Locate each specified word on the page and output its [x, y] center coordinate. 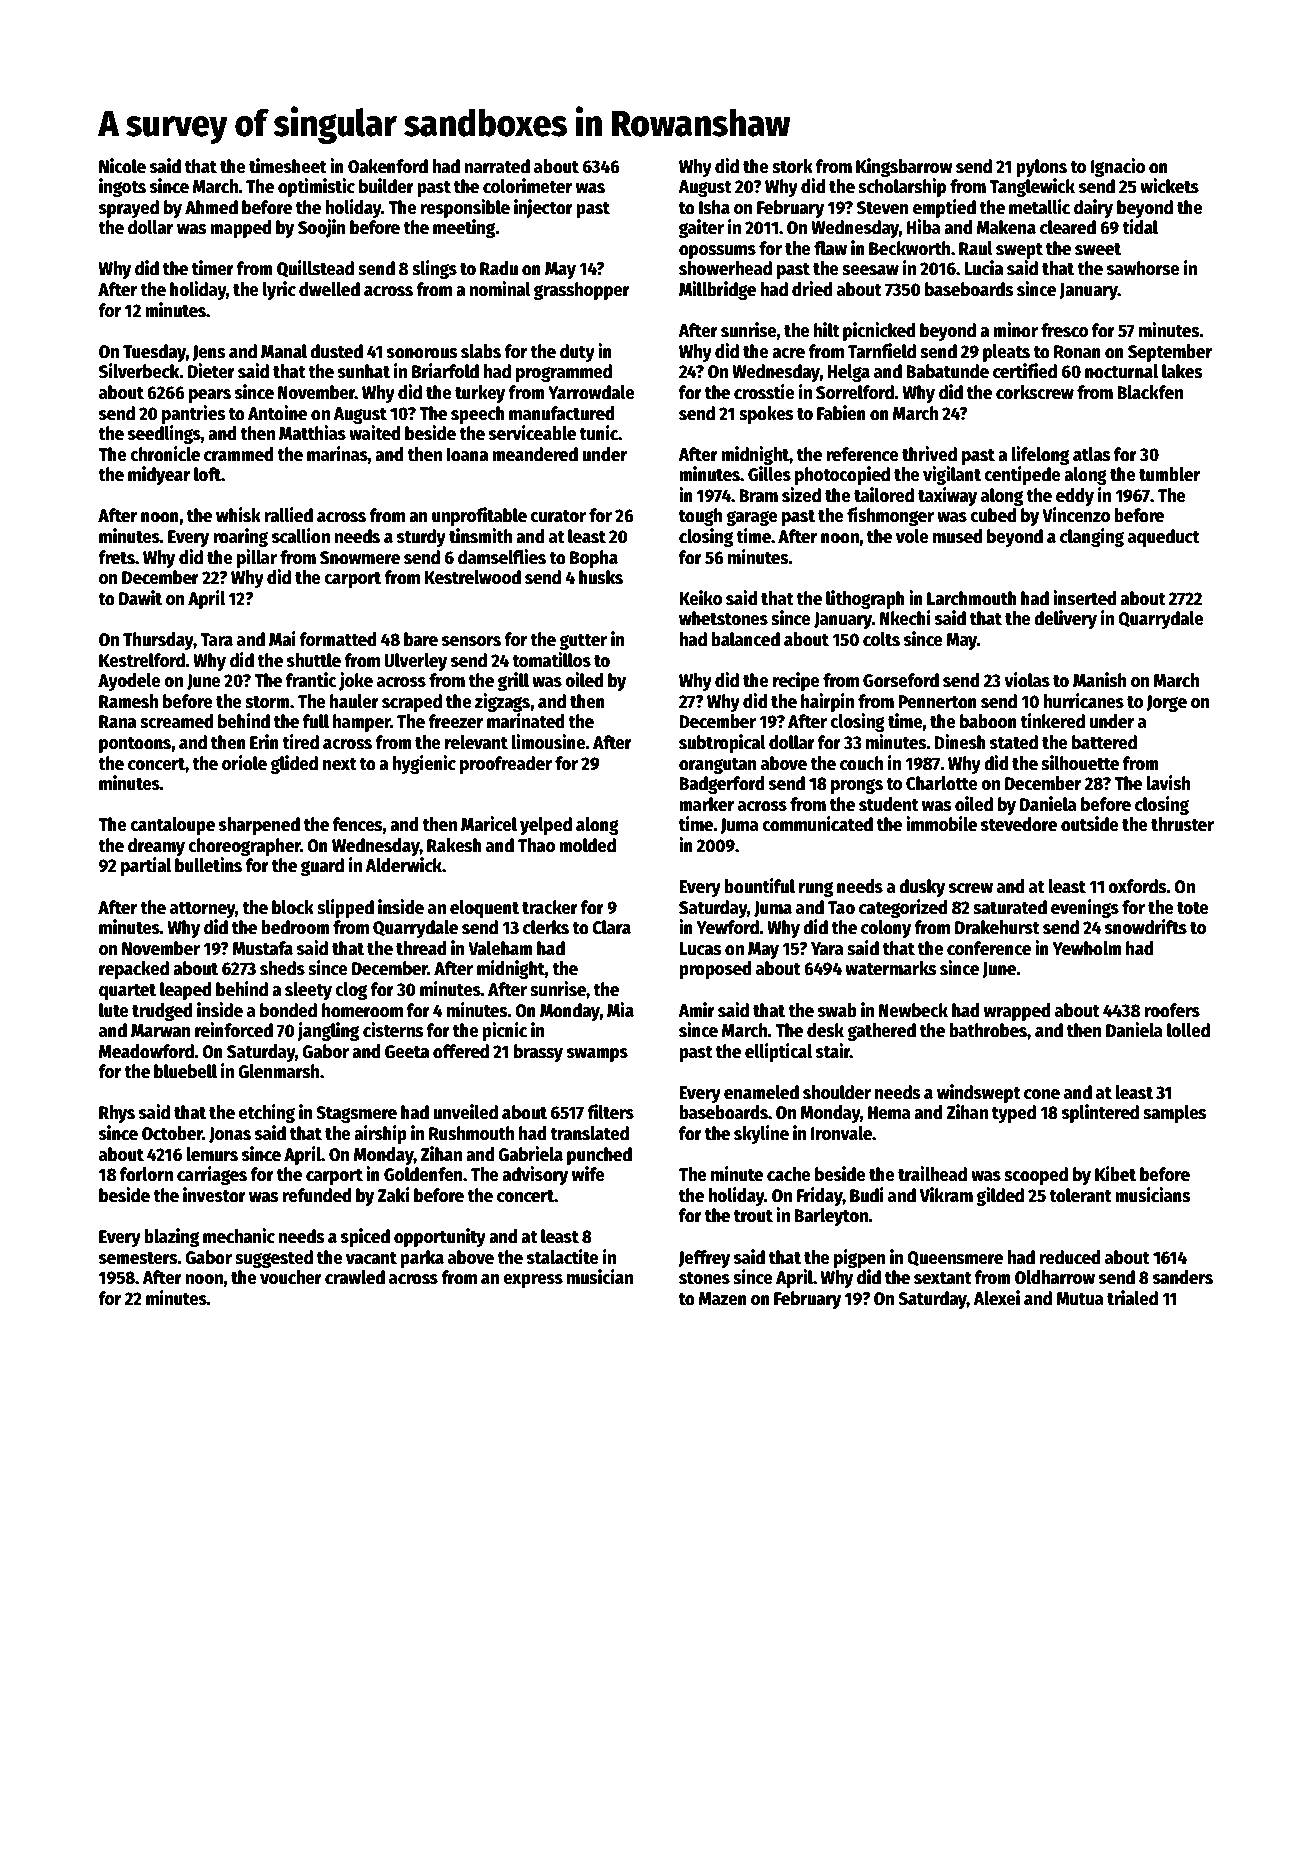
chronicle [165, 454]
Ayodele [129, 682]
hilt [827, 330]
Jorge [1167, 703]
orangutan [717, 766]
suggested [274, 1259]
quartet [127, 992]
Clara [611, 927]
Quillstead [315, 269]
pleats [1006, 353]
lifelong [1040, 455]
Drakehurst [997, 927]
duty [577, 353]
